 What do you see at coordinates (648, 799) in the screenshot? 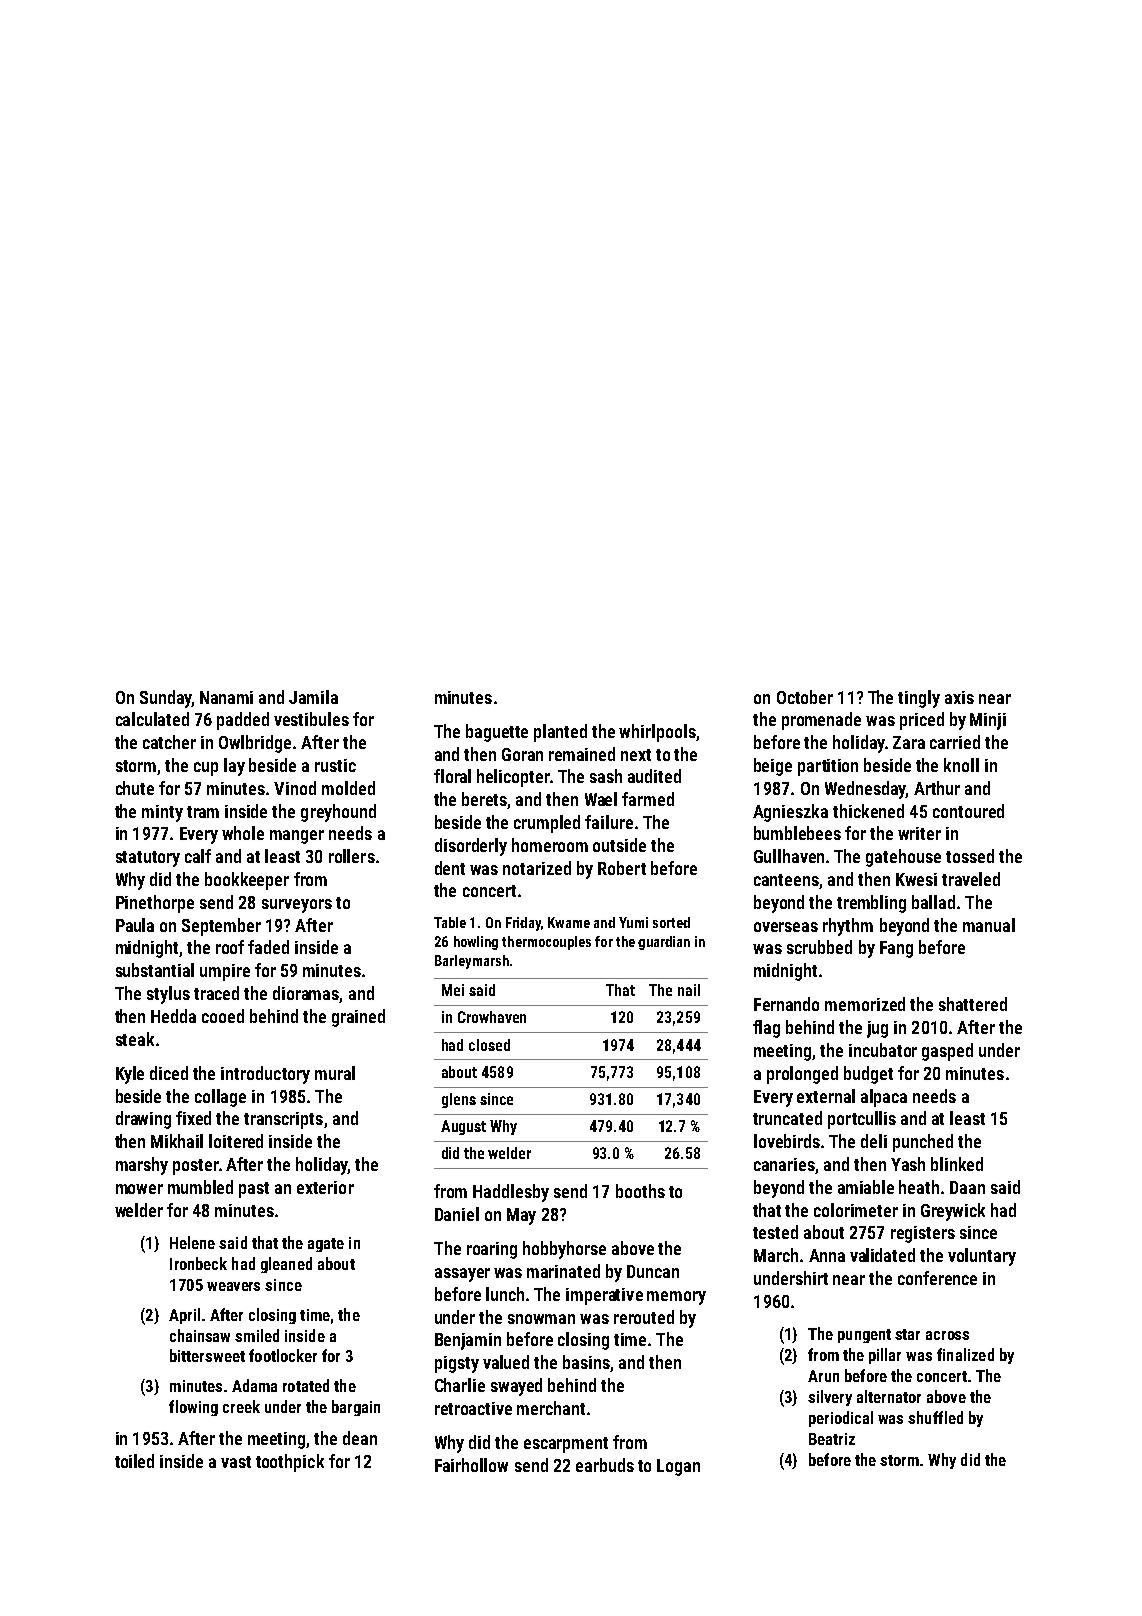
I see `farmed` at bounding box center [648, 799].
